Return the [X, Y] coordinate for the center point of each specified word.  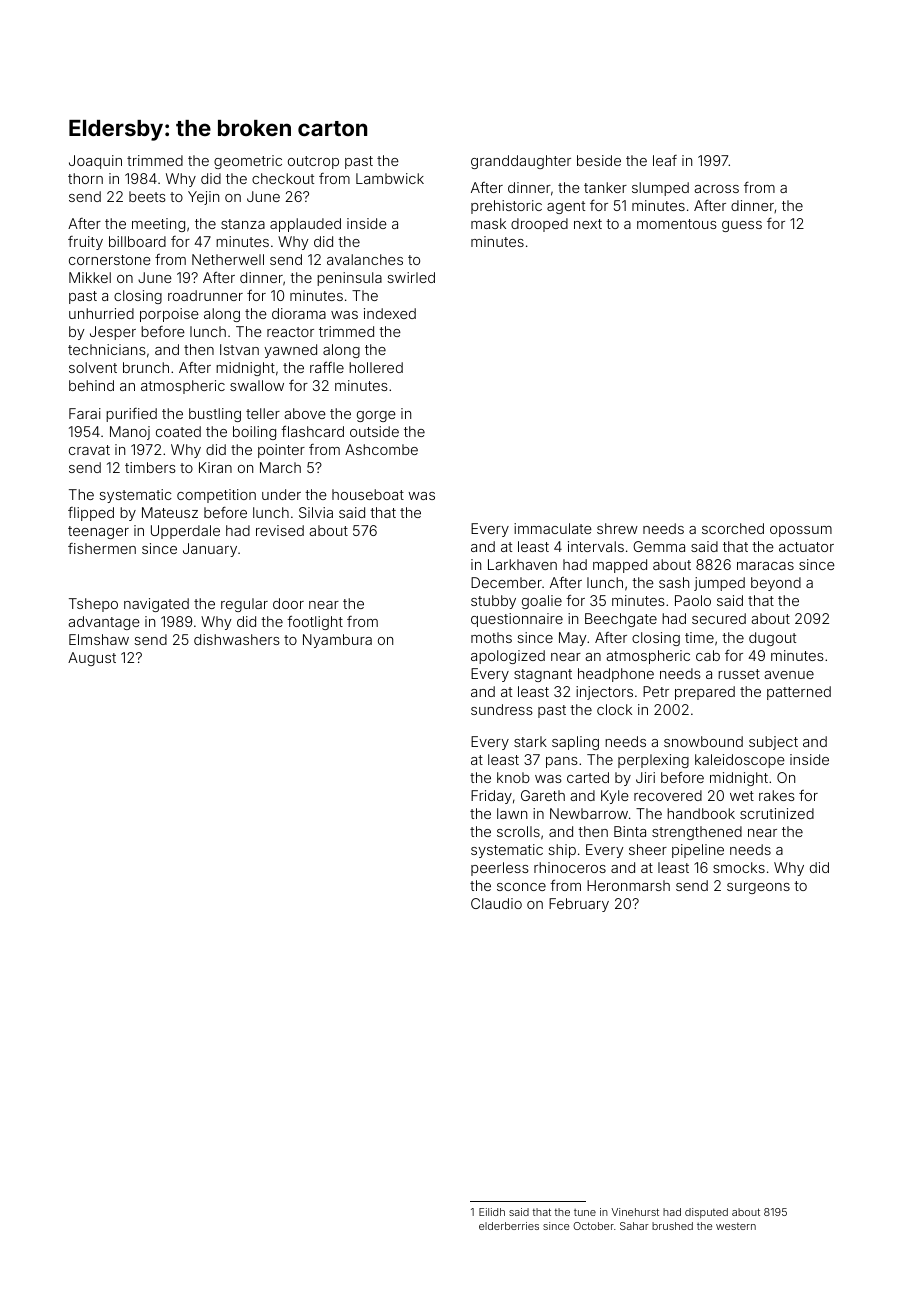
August [92, 659]
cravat [89, 450]
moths [491, 637]
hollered [376, 367]
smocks [739, 867]
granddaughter [521, 162]
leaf [665, 160]
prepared [705, 693]
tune [585, 1212]
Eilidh [492, 1212]
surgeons [758, 888]
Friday [491, 797]
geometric [248, 162]
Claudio [496, 903]
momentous [677, 224]
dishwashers [237, 639]
